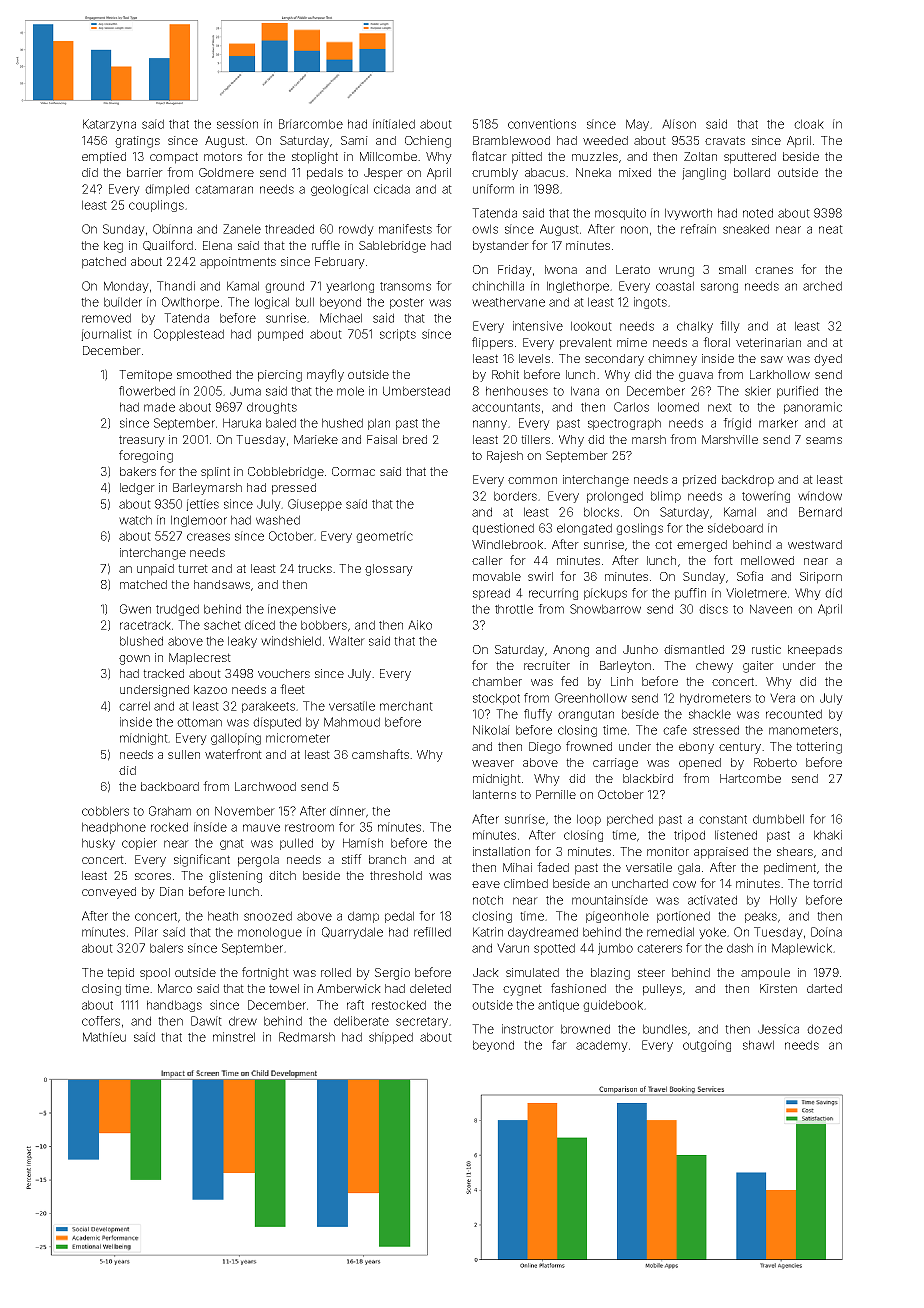  I want to click on shawl, so click(758, 1045).
